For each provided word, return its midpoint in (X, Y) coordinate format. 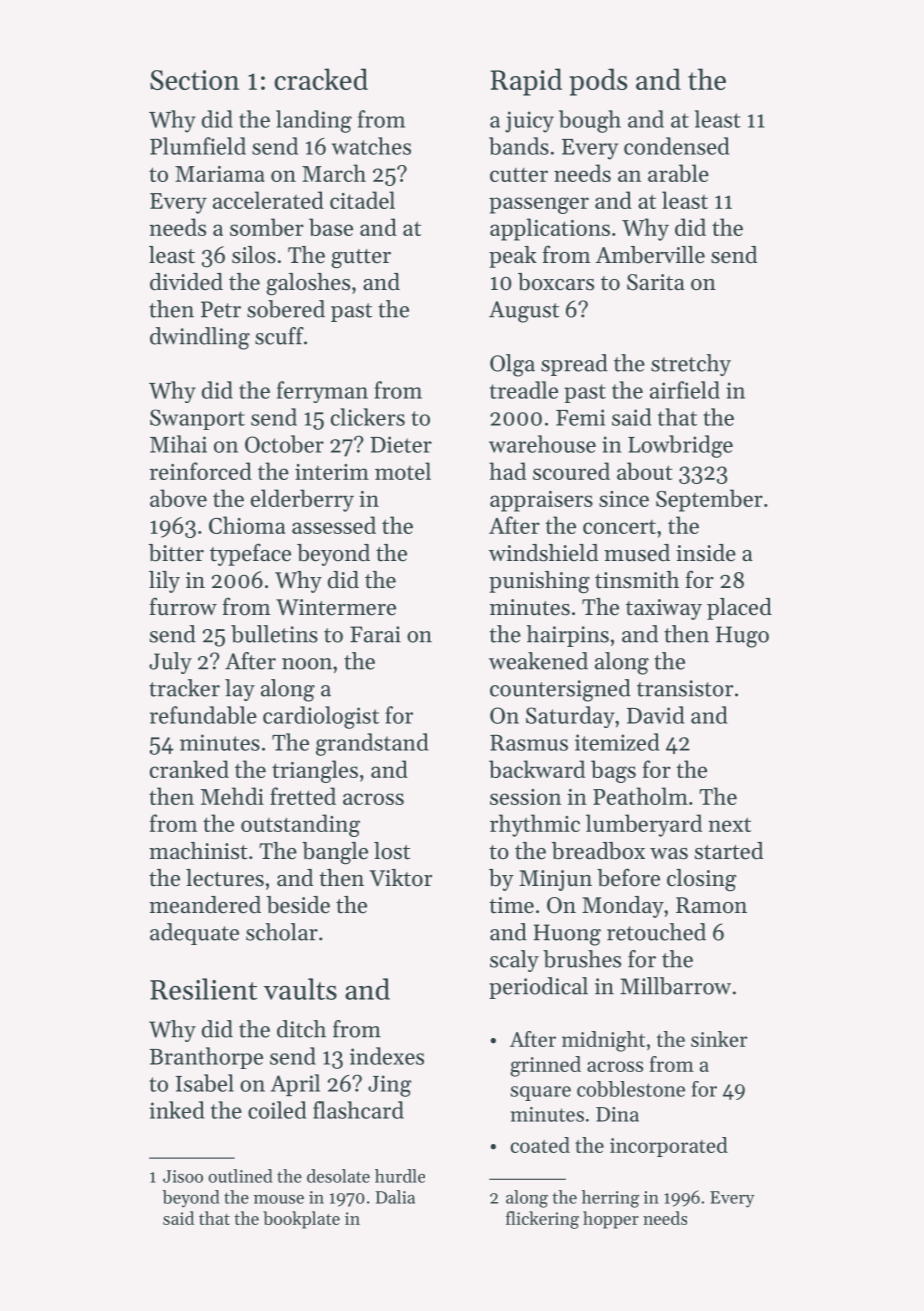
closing (701, 880)
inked (177, 1110)
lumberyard (644, 825)
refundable (203, 715)
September (709, 500)
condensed (676, 146)
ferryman (322, 392)
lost (392, 851)
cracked (321, 79)
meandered (205, 905)
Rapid (526, 82)
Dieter (401, 444)
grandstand (372, 744)
